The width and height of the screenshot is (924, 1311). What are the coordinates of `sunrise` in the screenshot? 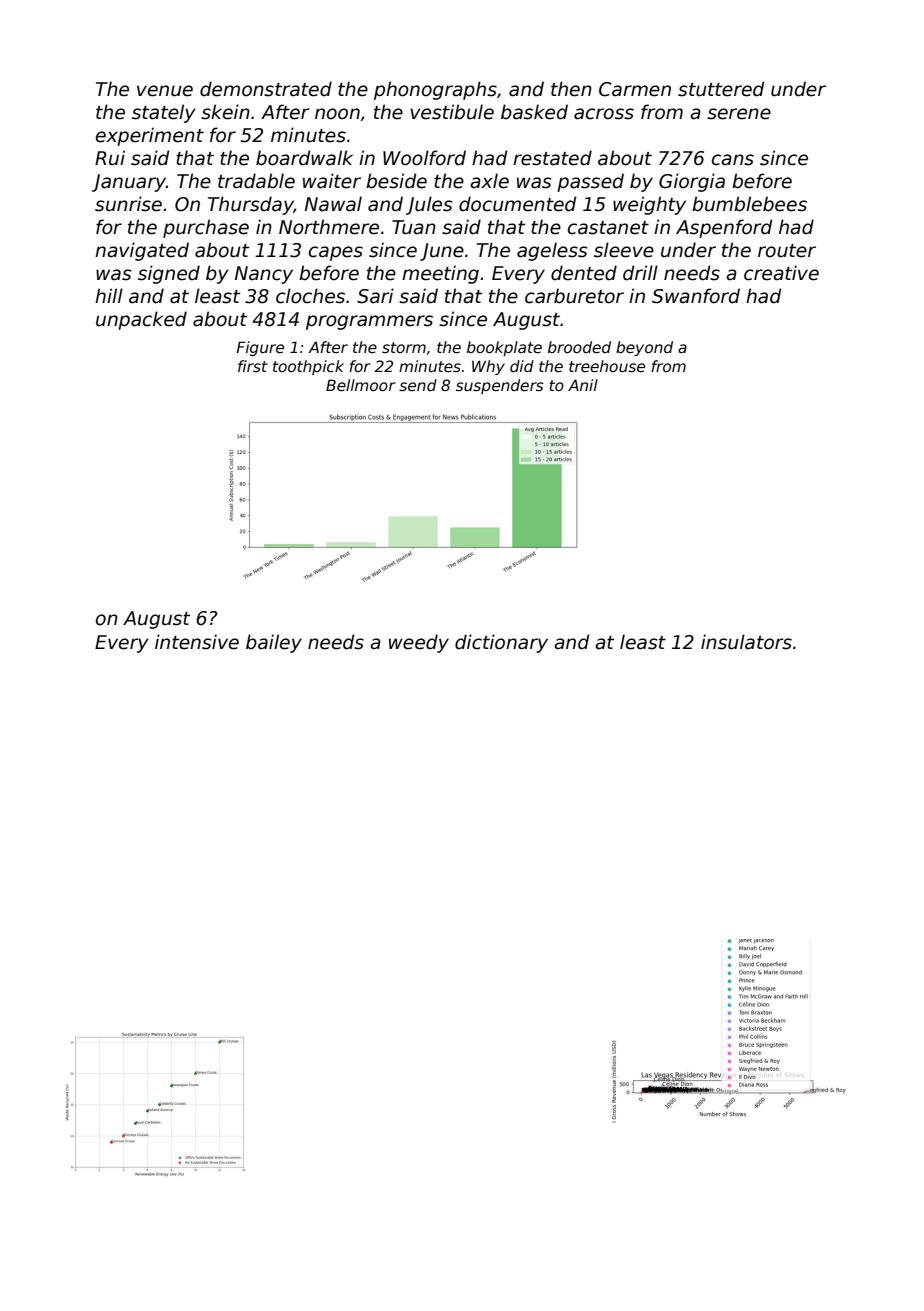 It's located at (128, 204).
